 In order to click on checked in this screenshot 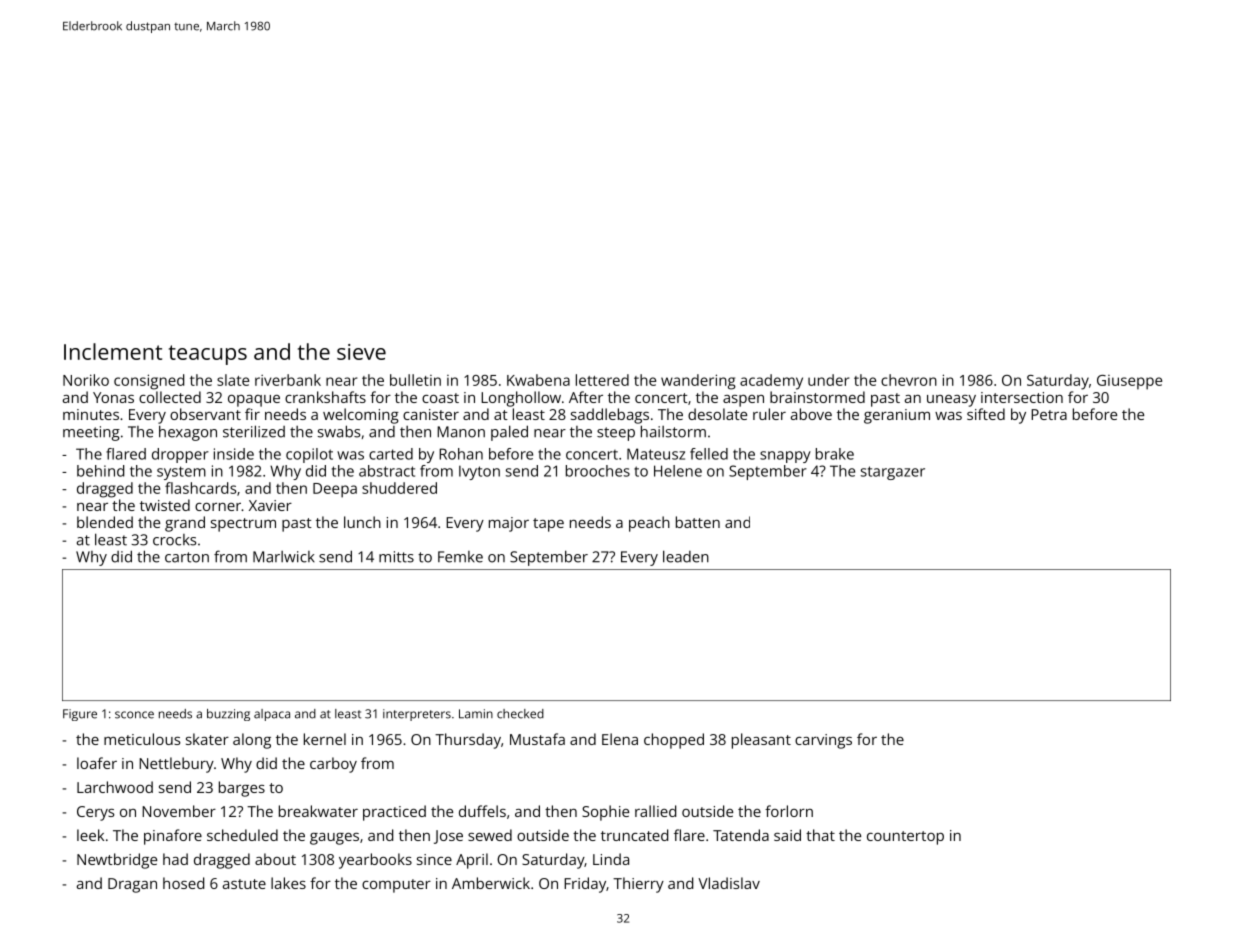, I will do `click(520, 714)`.
